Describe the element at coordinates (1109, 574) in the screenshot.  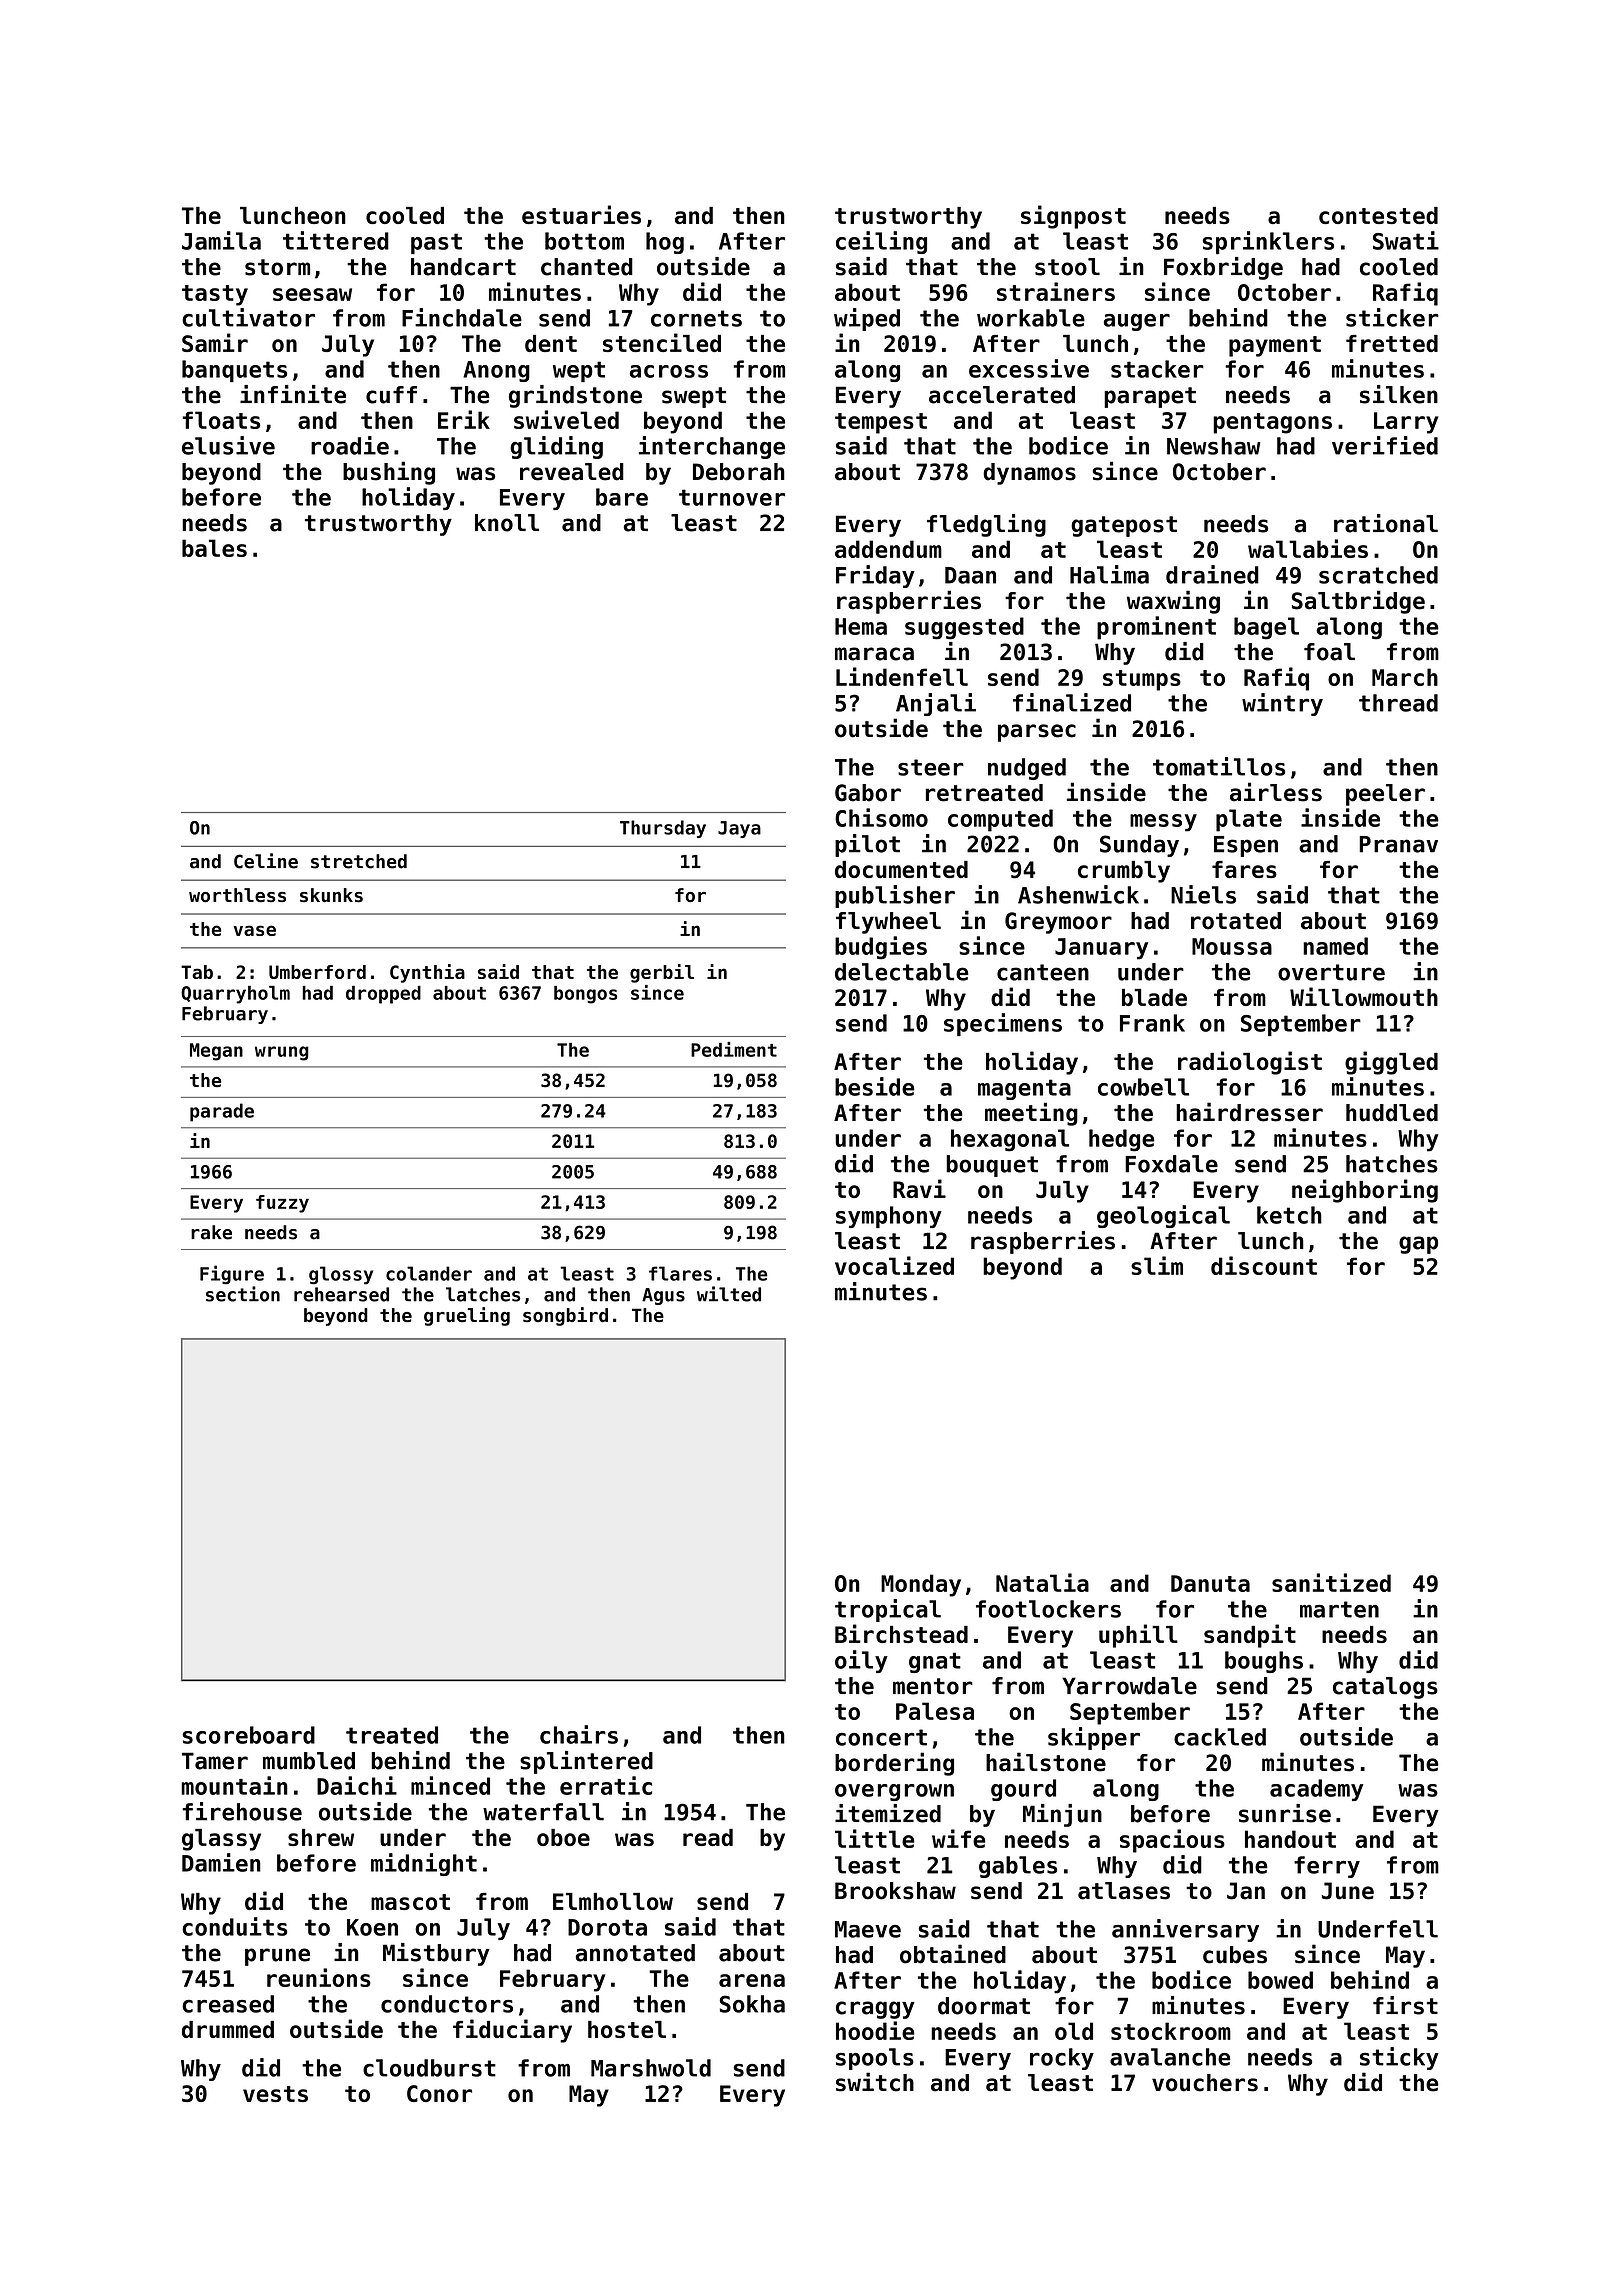
I see `Halima` at that location.
